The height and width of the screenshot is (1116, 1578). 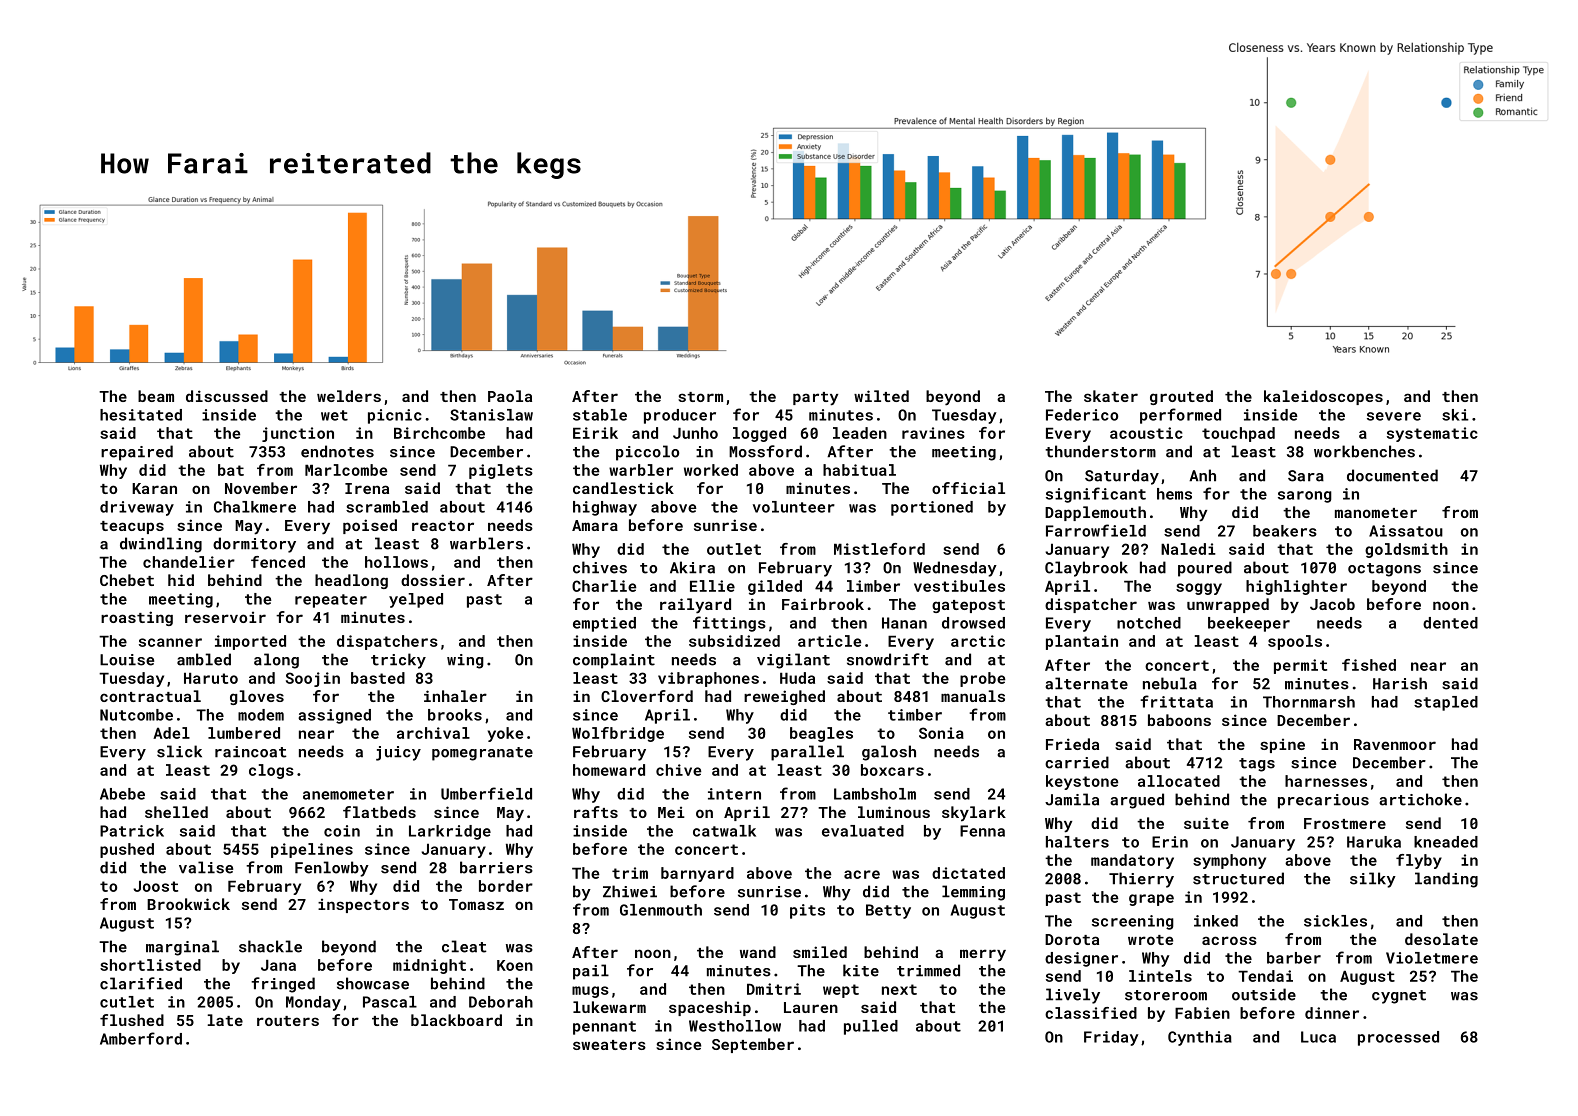 What do you see at coordinates (141, 1038) in the screenshot?
I see `Amberford` at bounding box center [141, 1038].
